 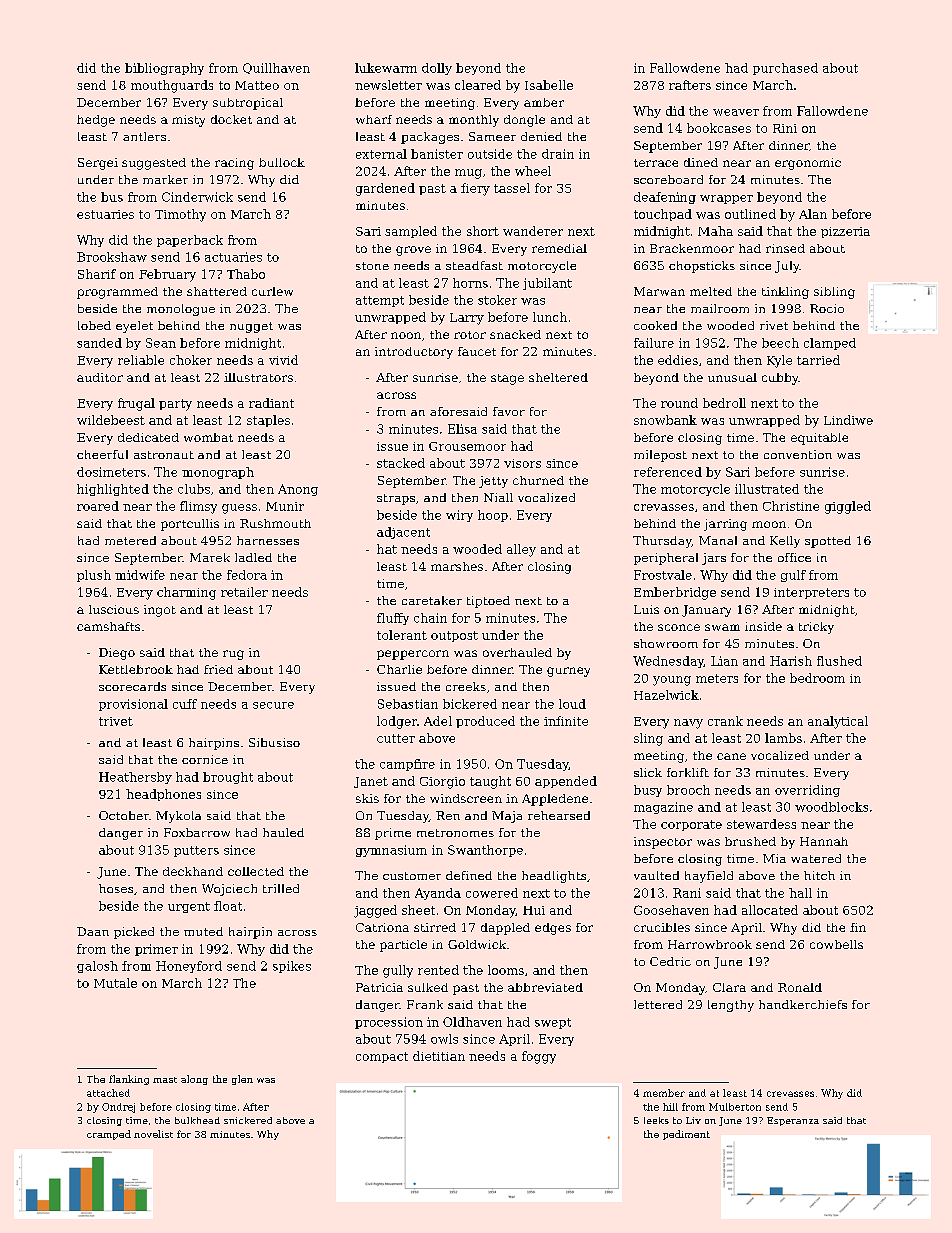 What do you see at coordinates (94, 576) in the image?
I see `plush` at bounding box center [94, 576].
